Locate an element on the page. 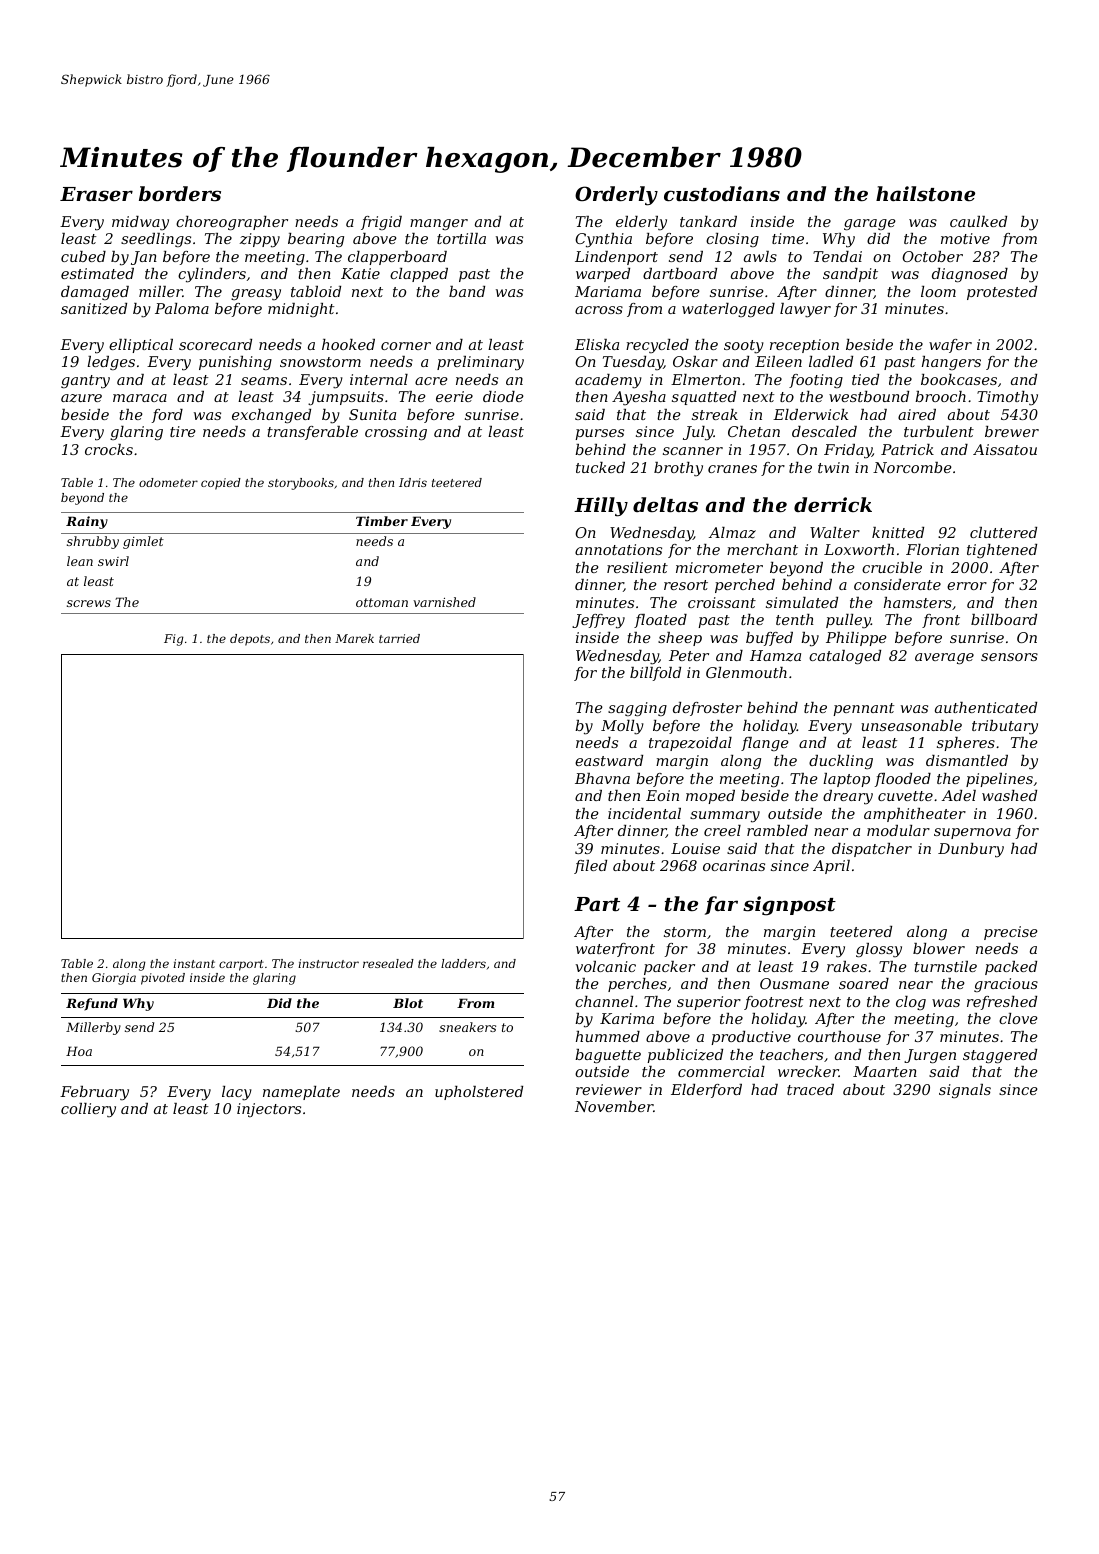 This image has height=1554, width=1099. instant is located at coordinates (194, 963).
